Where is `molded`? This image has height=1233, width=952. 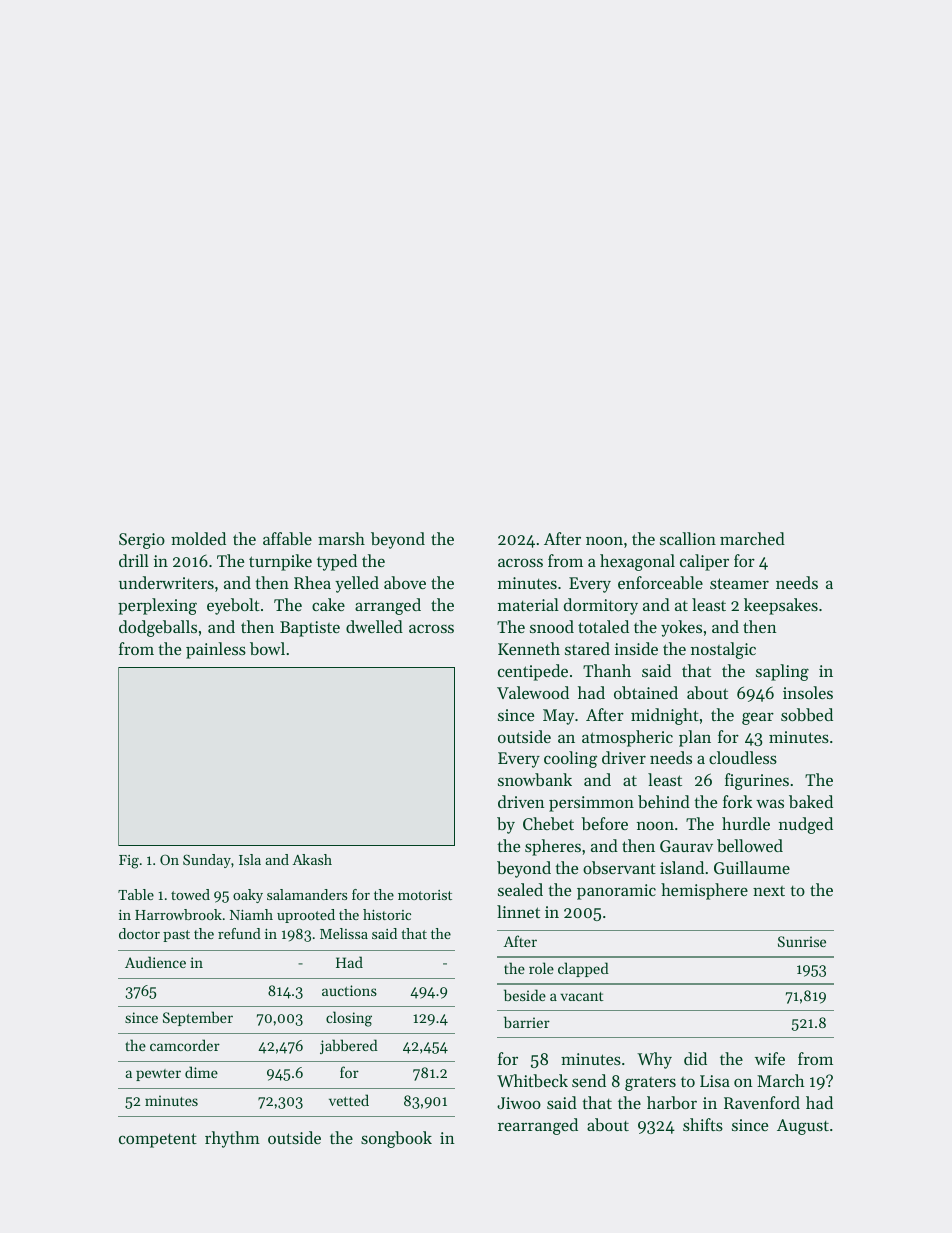
molded is located at coordinates (198, 538).
